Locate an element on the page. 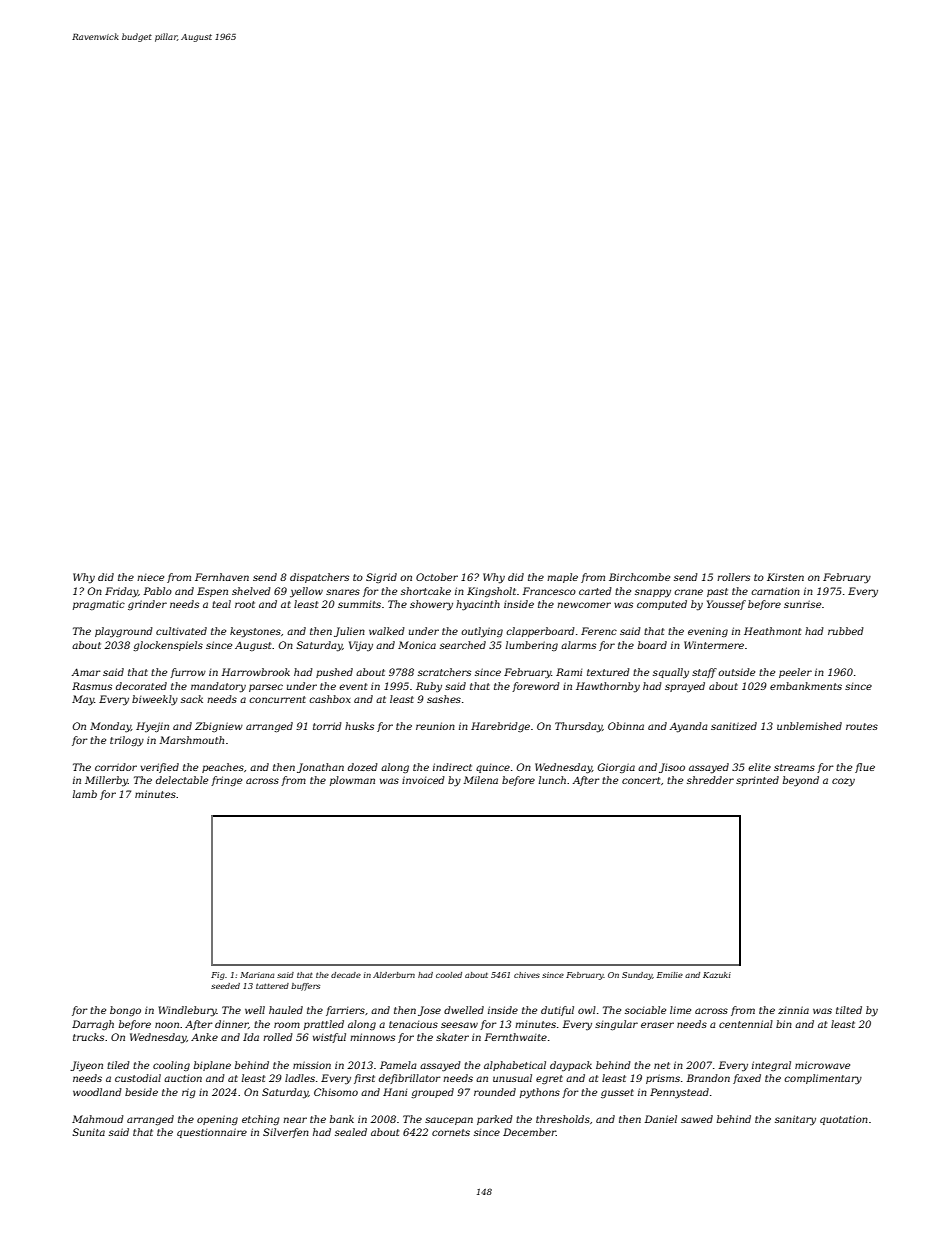  concurrent is located at coordinates (277, 699).
